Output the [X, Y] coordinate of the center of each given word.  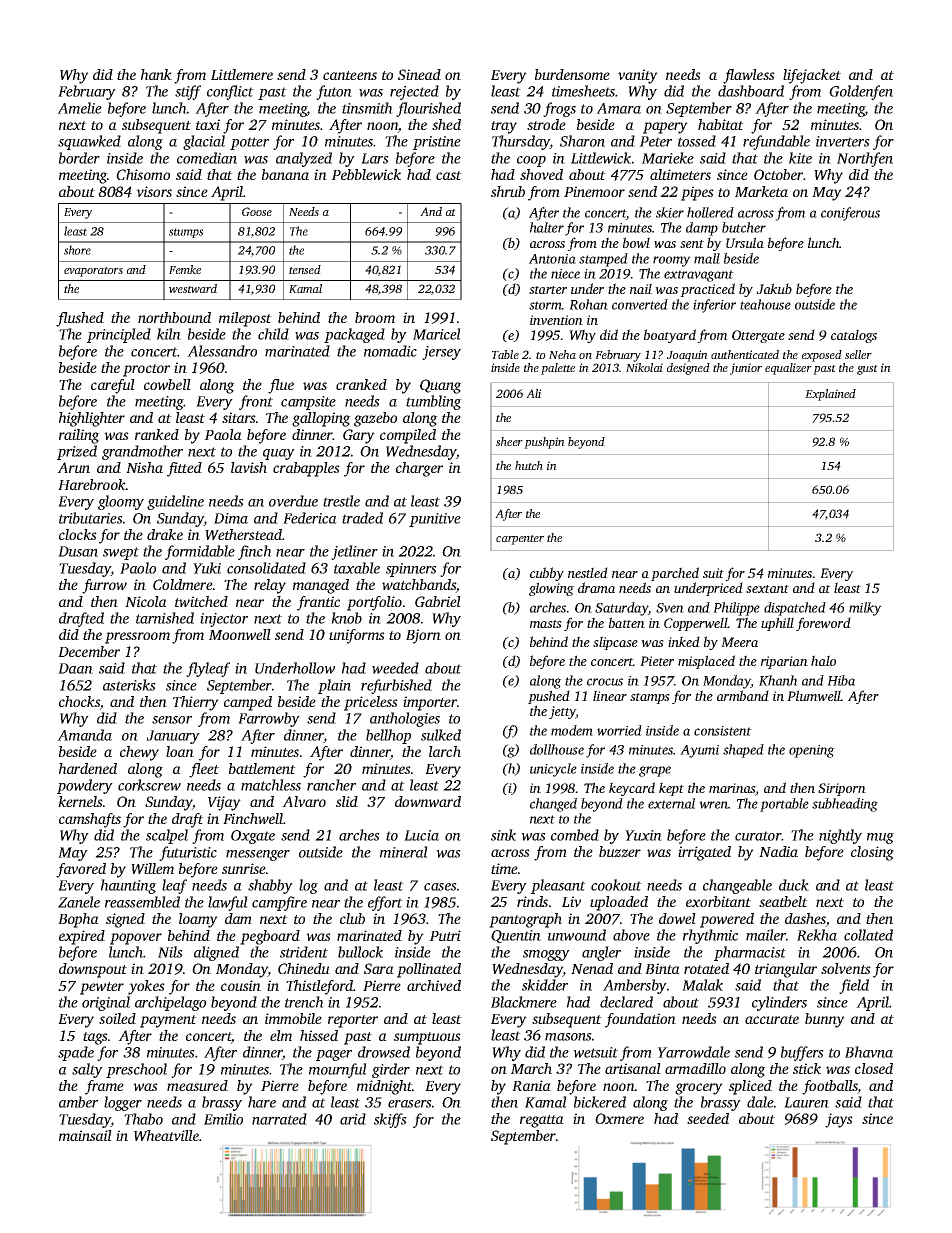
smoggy [546, 955]
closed [874, 1068]
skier [670, 212]
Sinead [419, 74]
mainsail [85, 1135]
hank [156, 74]
